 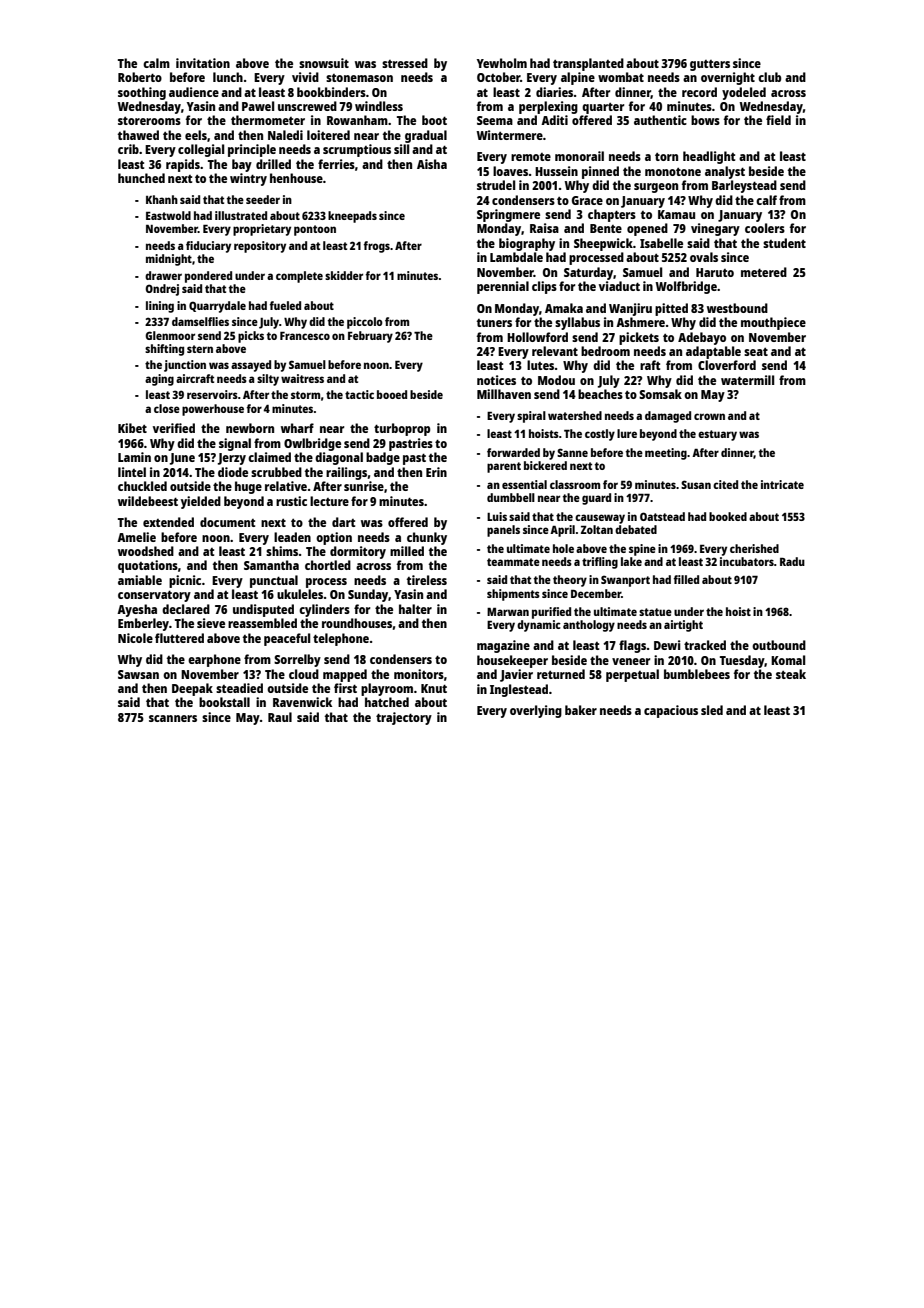 I want to click on turboprop, so click(x=402, y=429).
